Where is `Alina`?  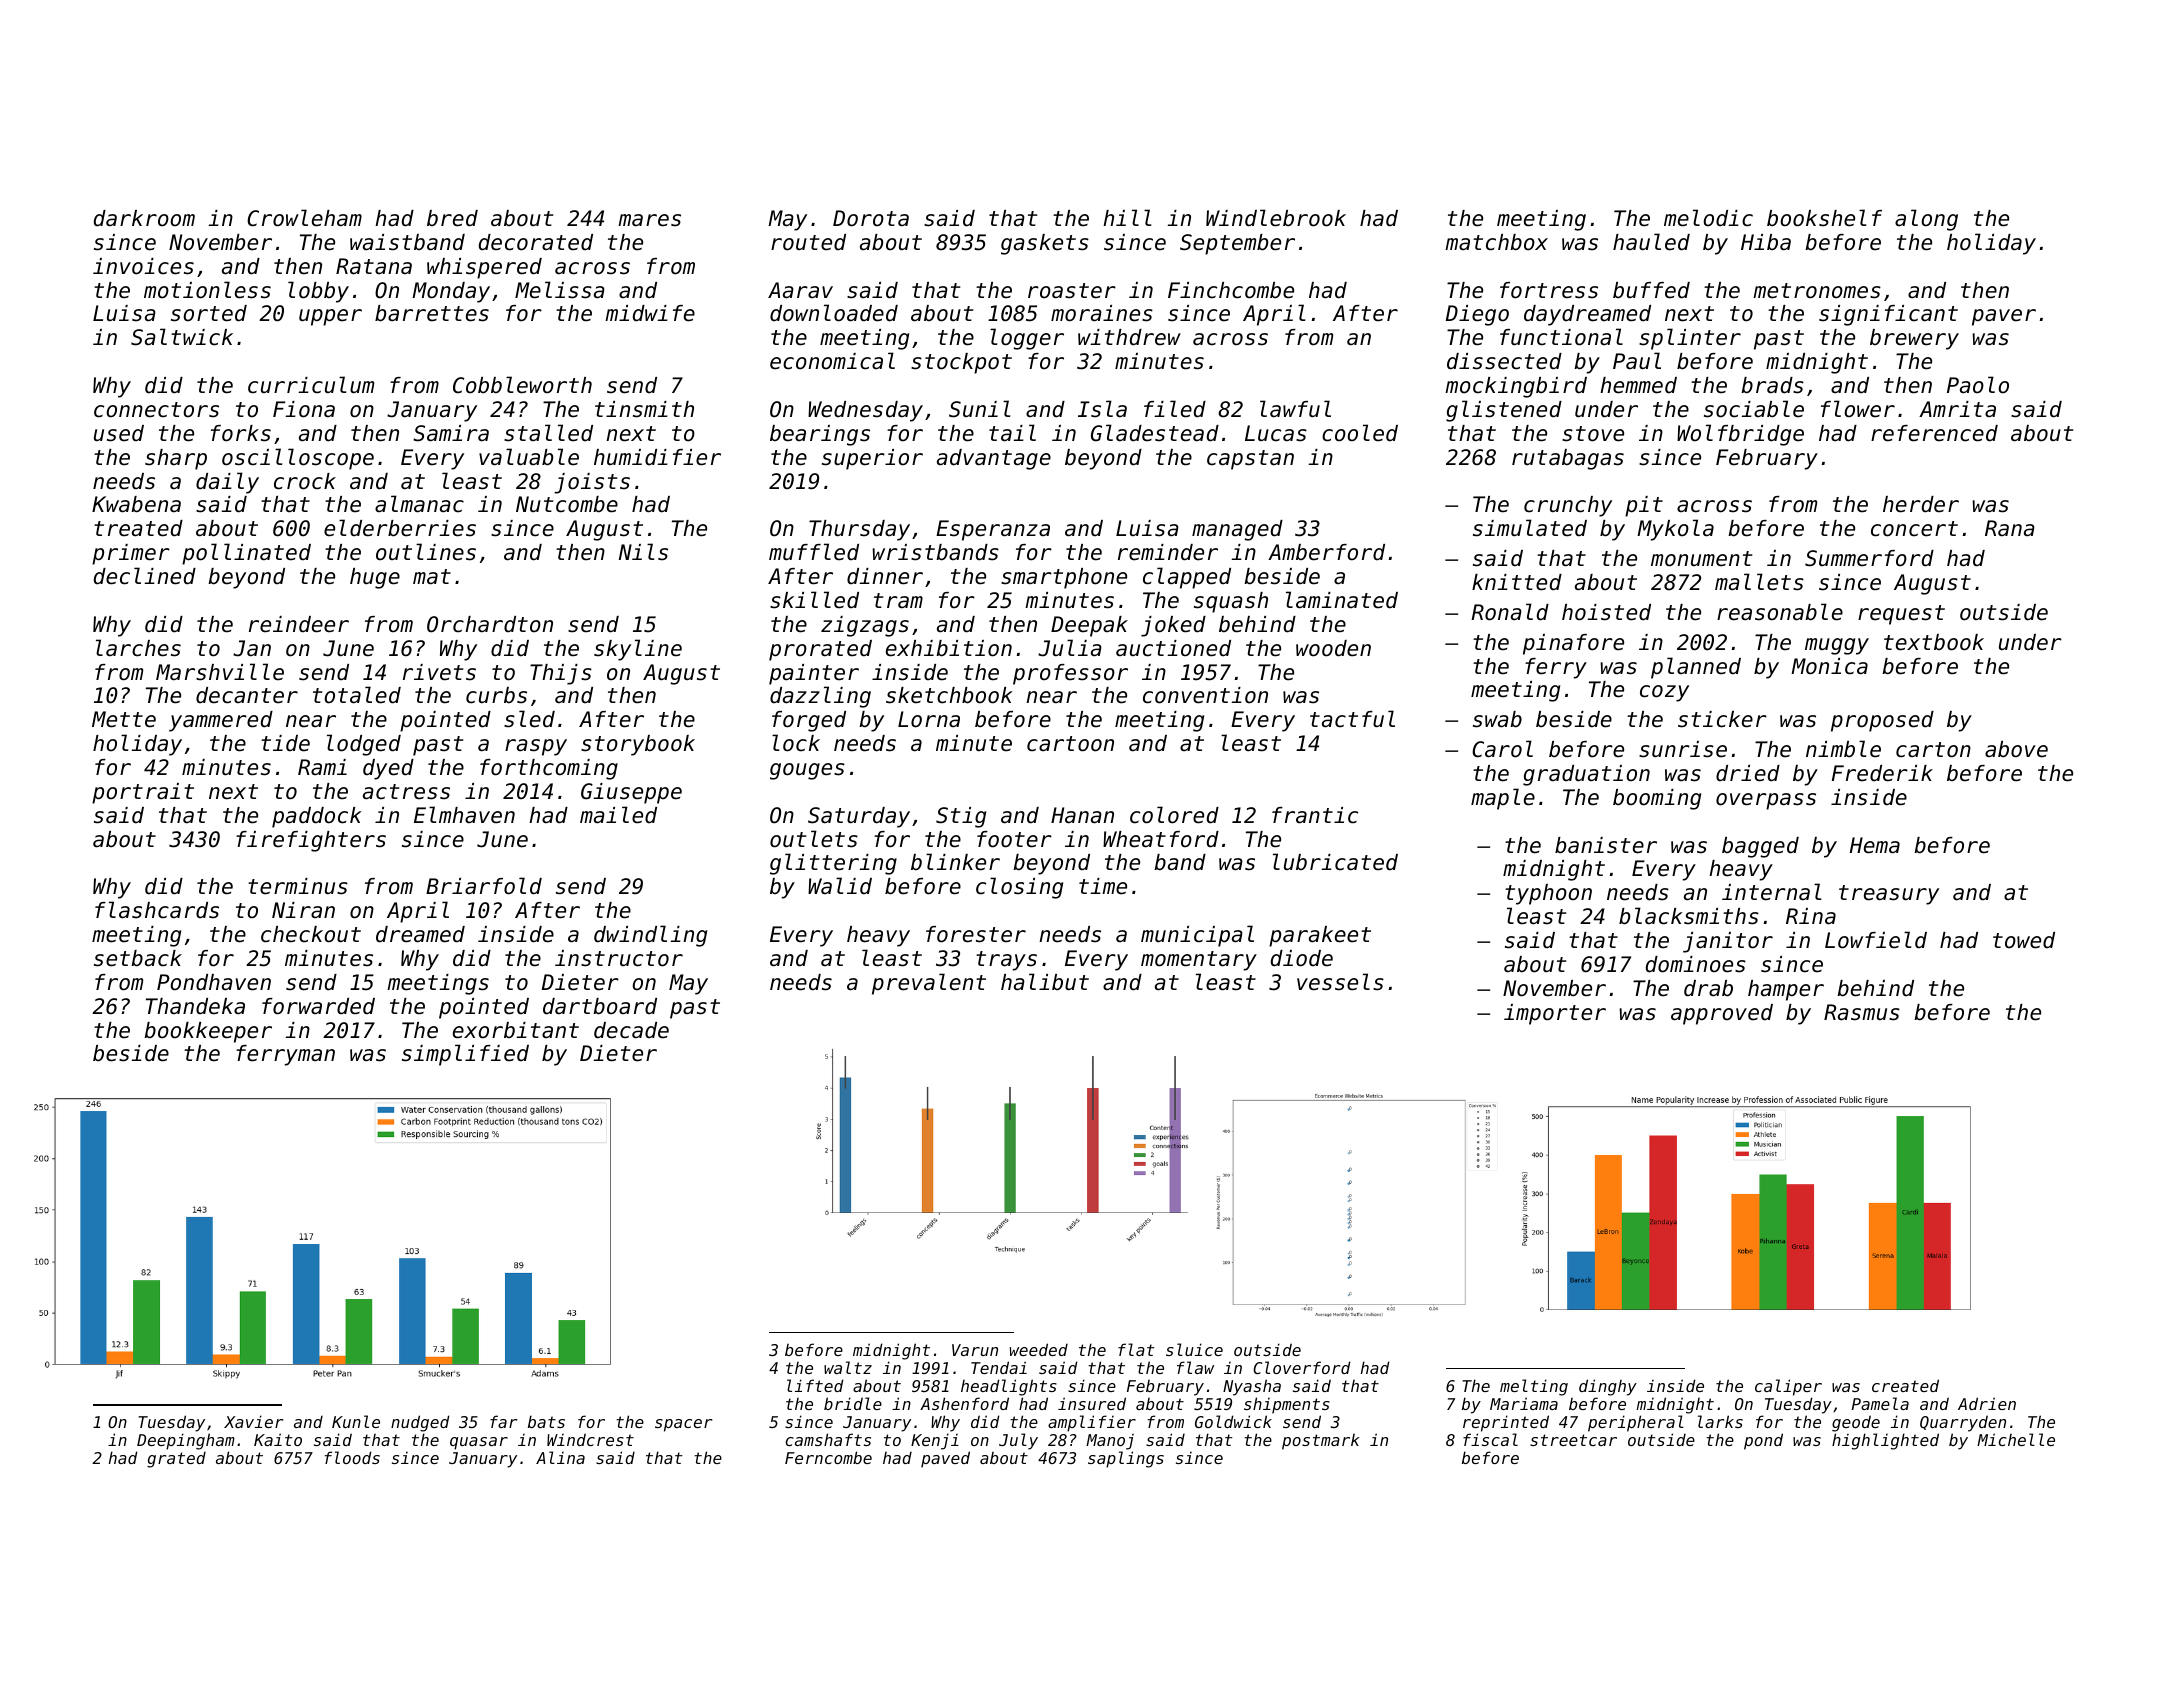
Alina is located at coordinates (560, 1457).
